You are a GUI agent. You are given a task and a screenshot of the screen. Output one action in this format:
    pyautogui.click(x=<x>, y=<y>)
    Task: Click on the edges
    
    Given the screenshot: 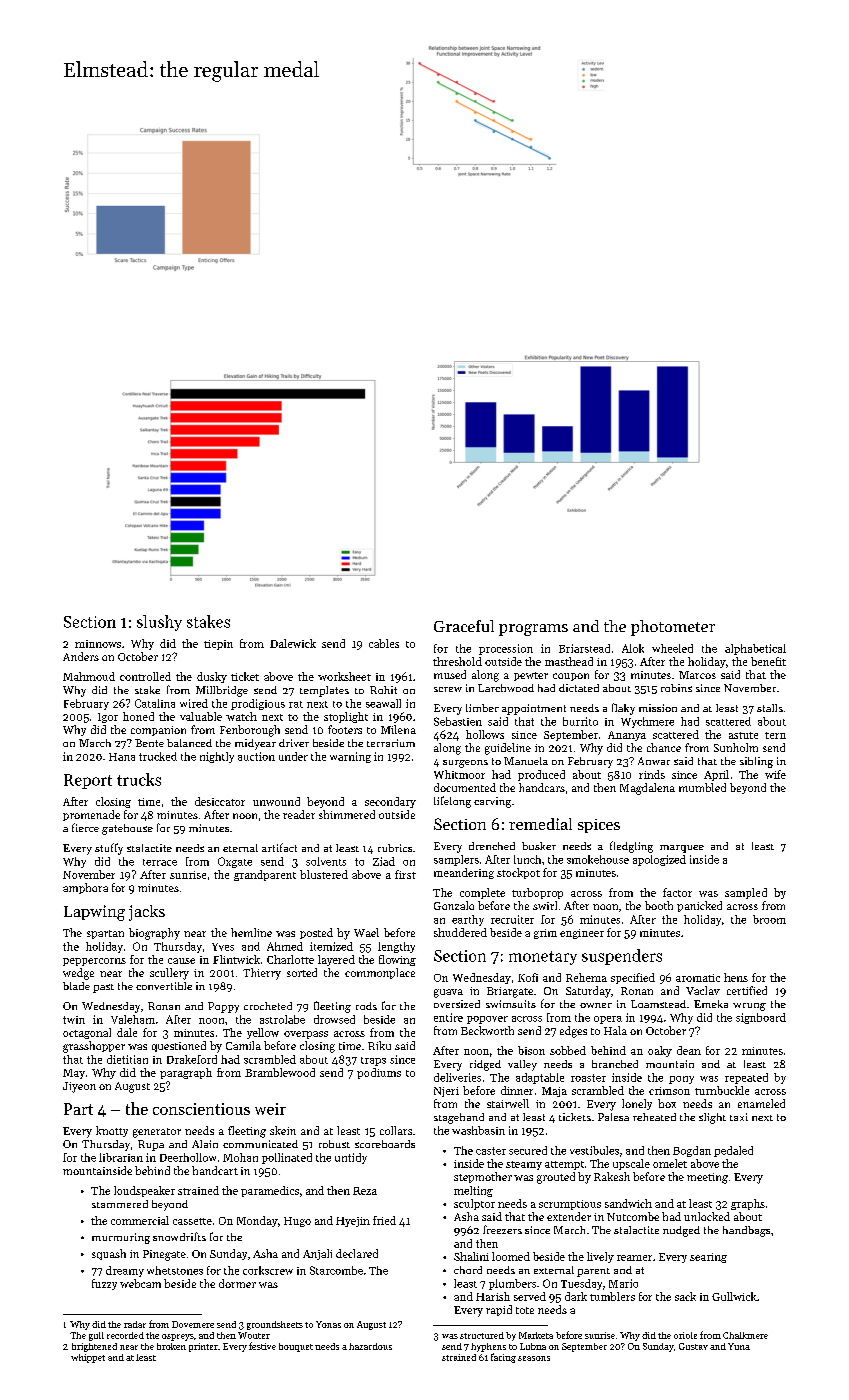 What is the action you would take?
    pyautogui.click(x=573, y=1032)
